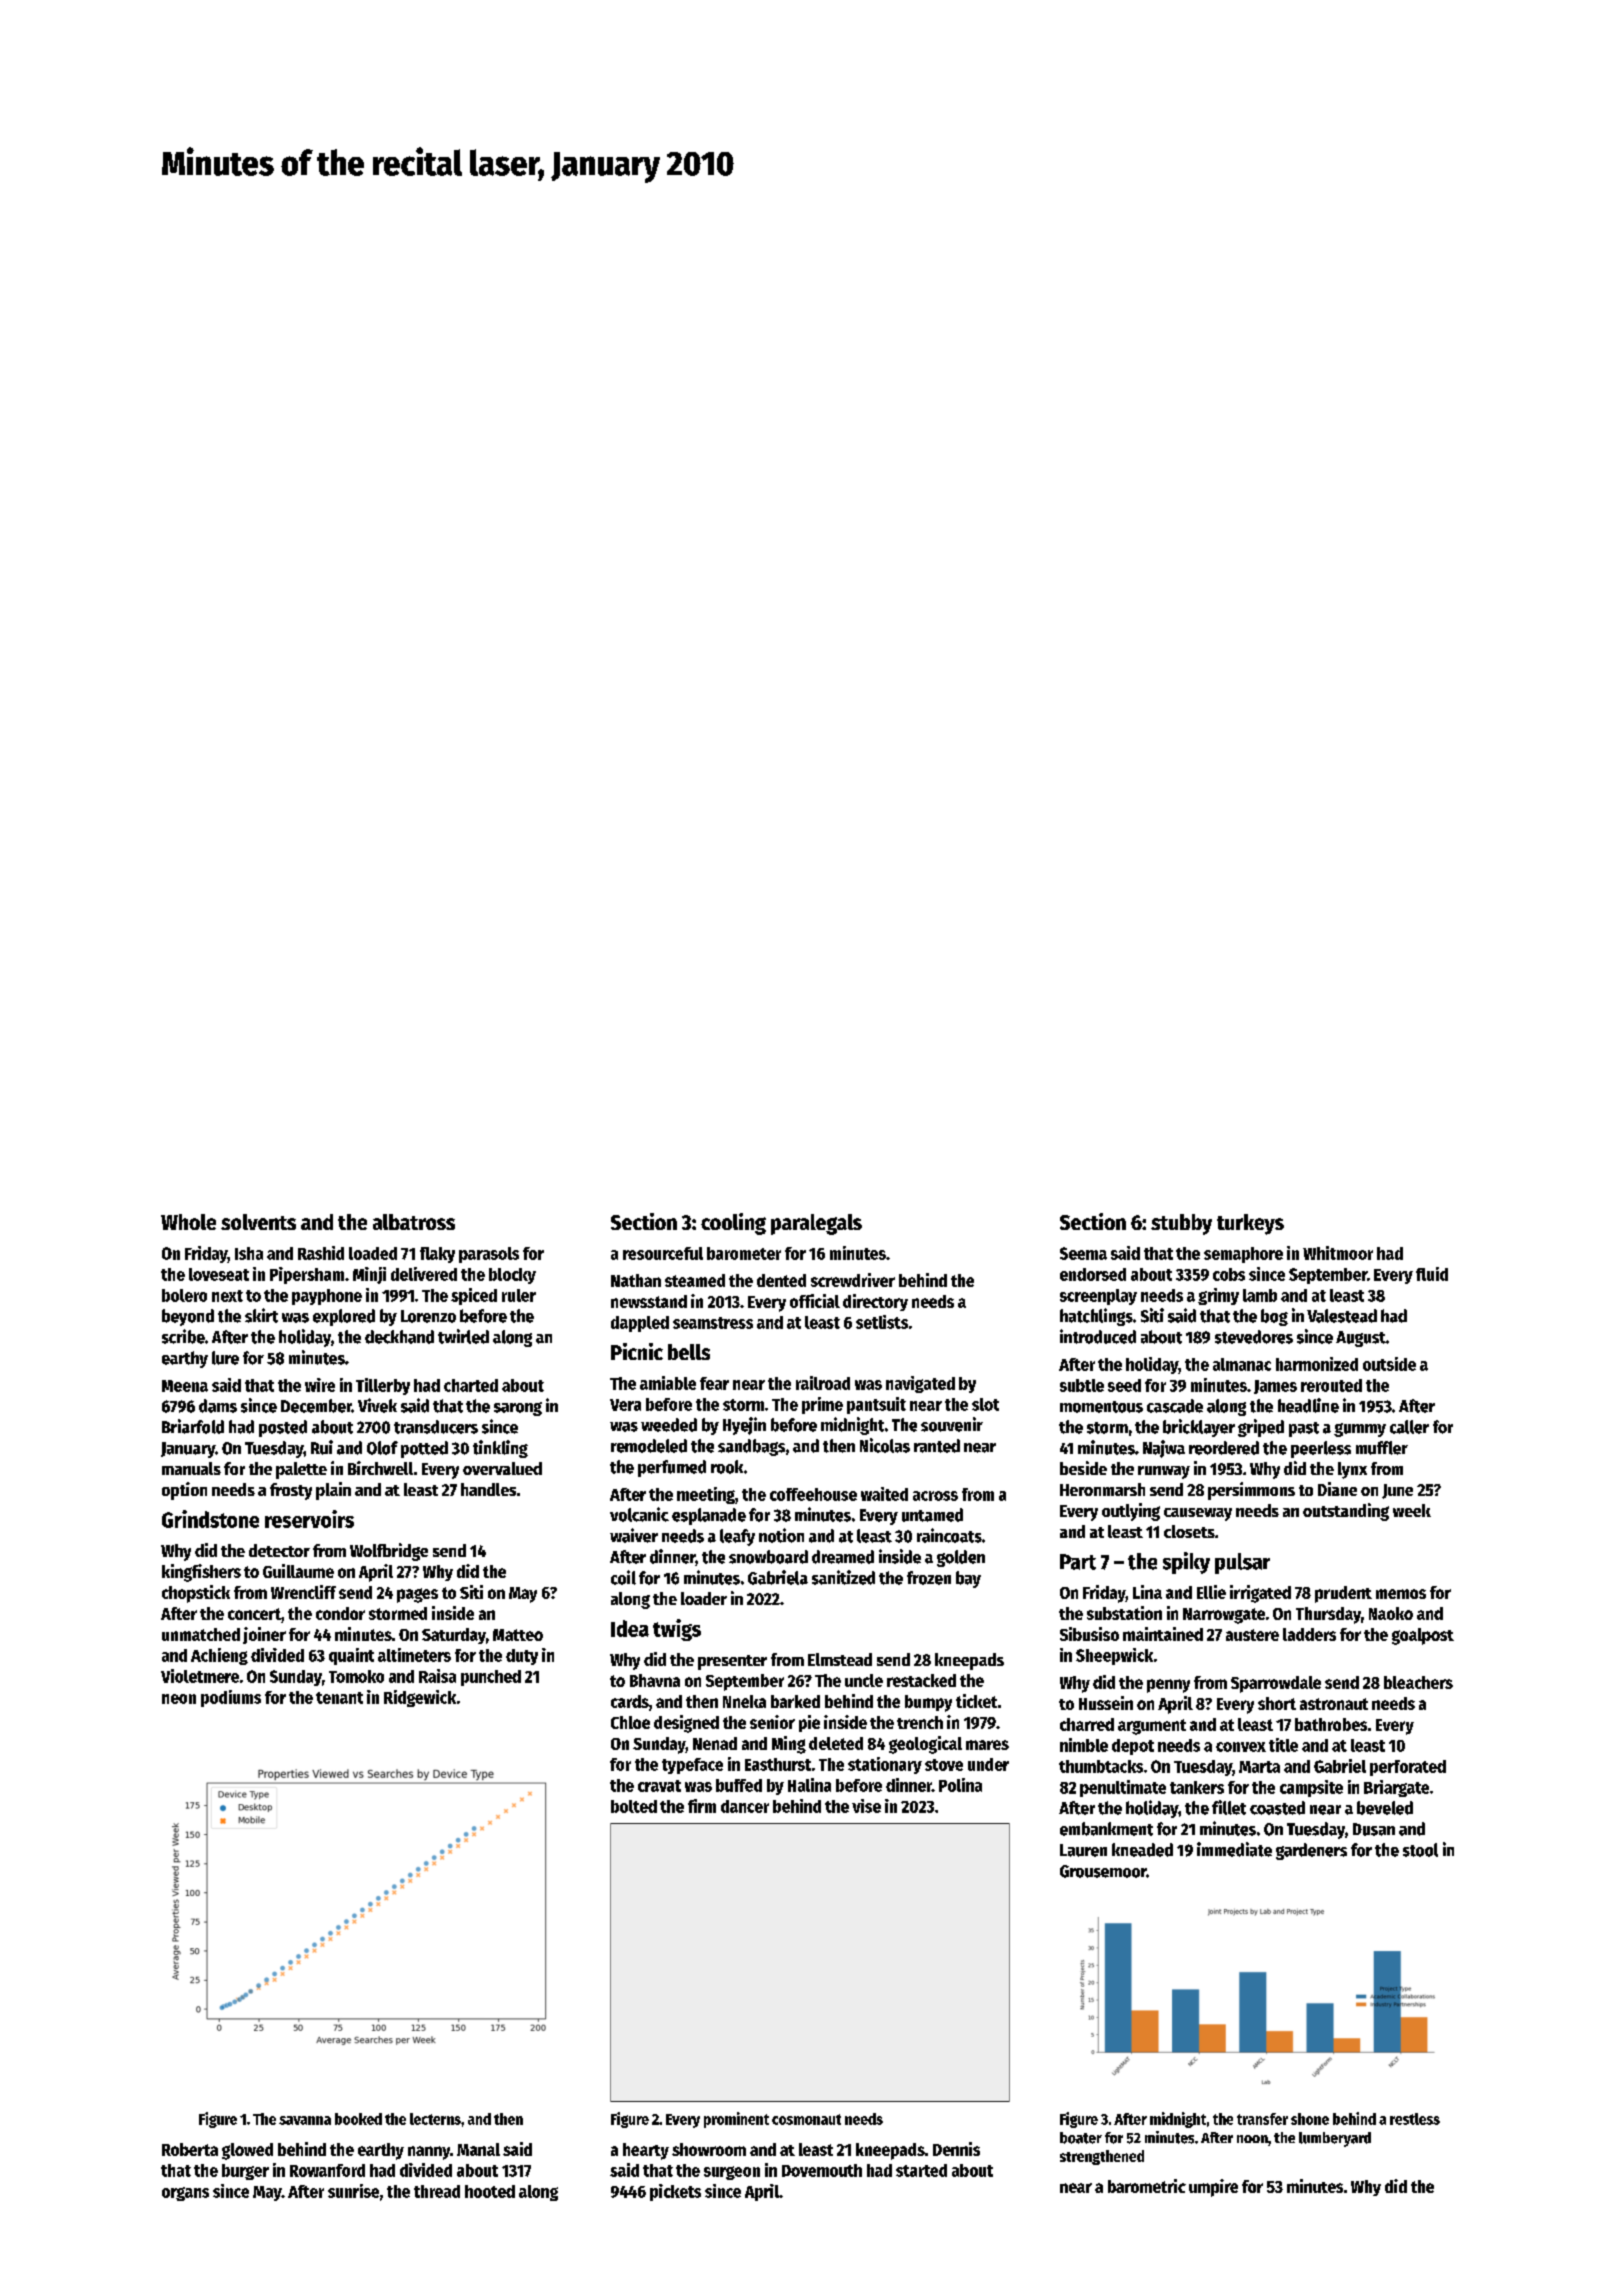  What do you see at coordinates (1254, 1337) in the document?
I see `stevedores` at bounding box center [1254, 1337].
